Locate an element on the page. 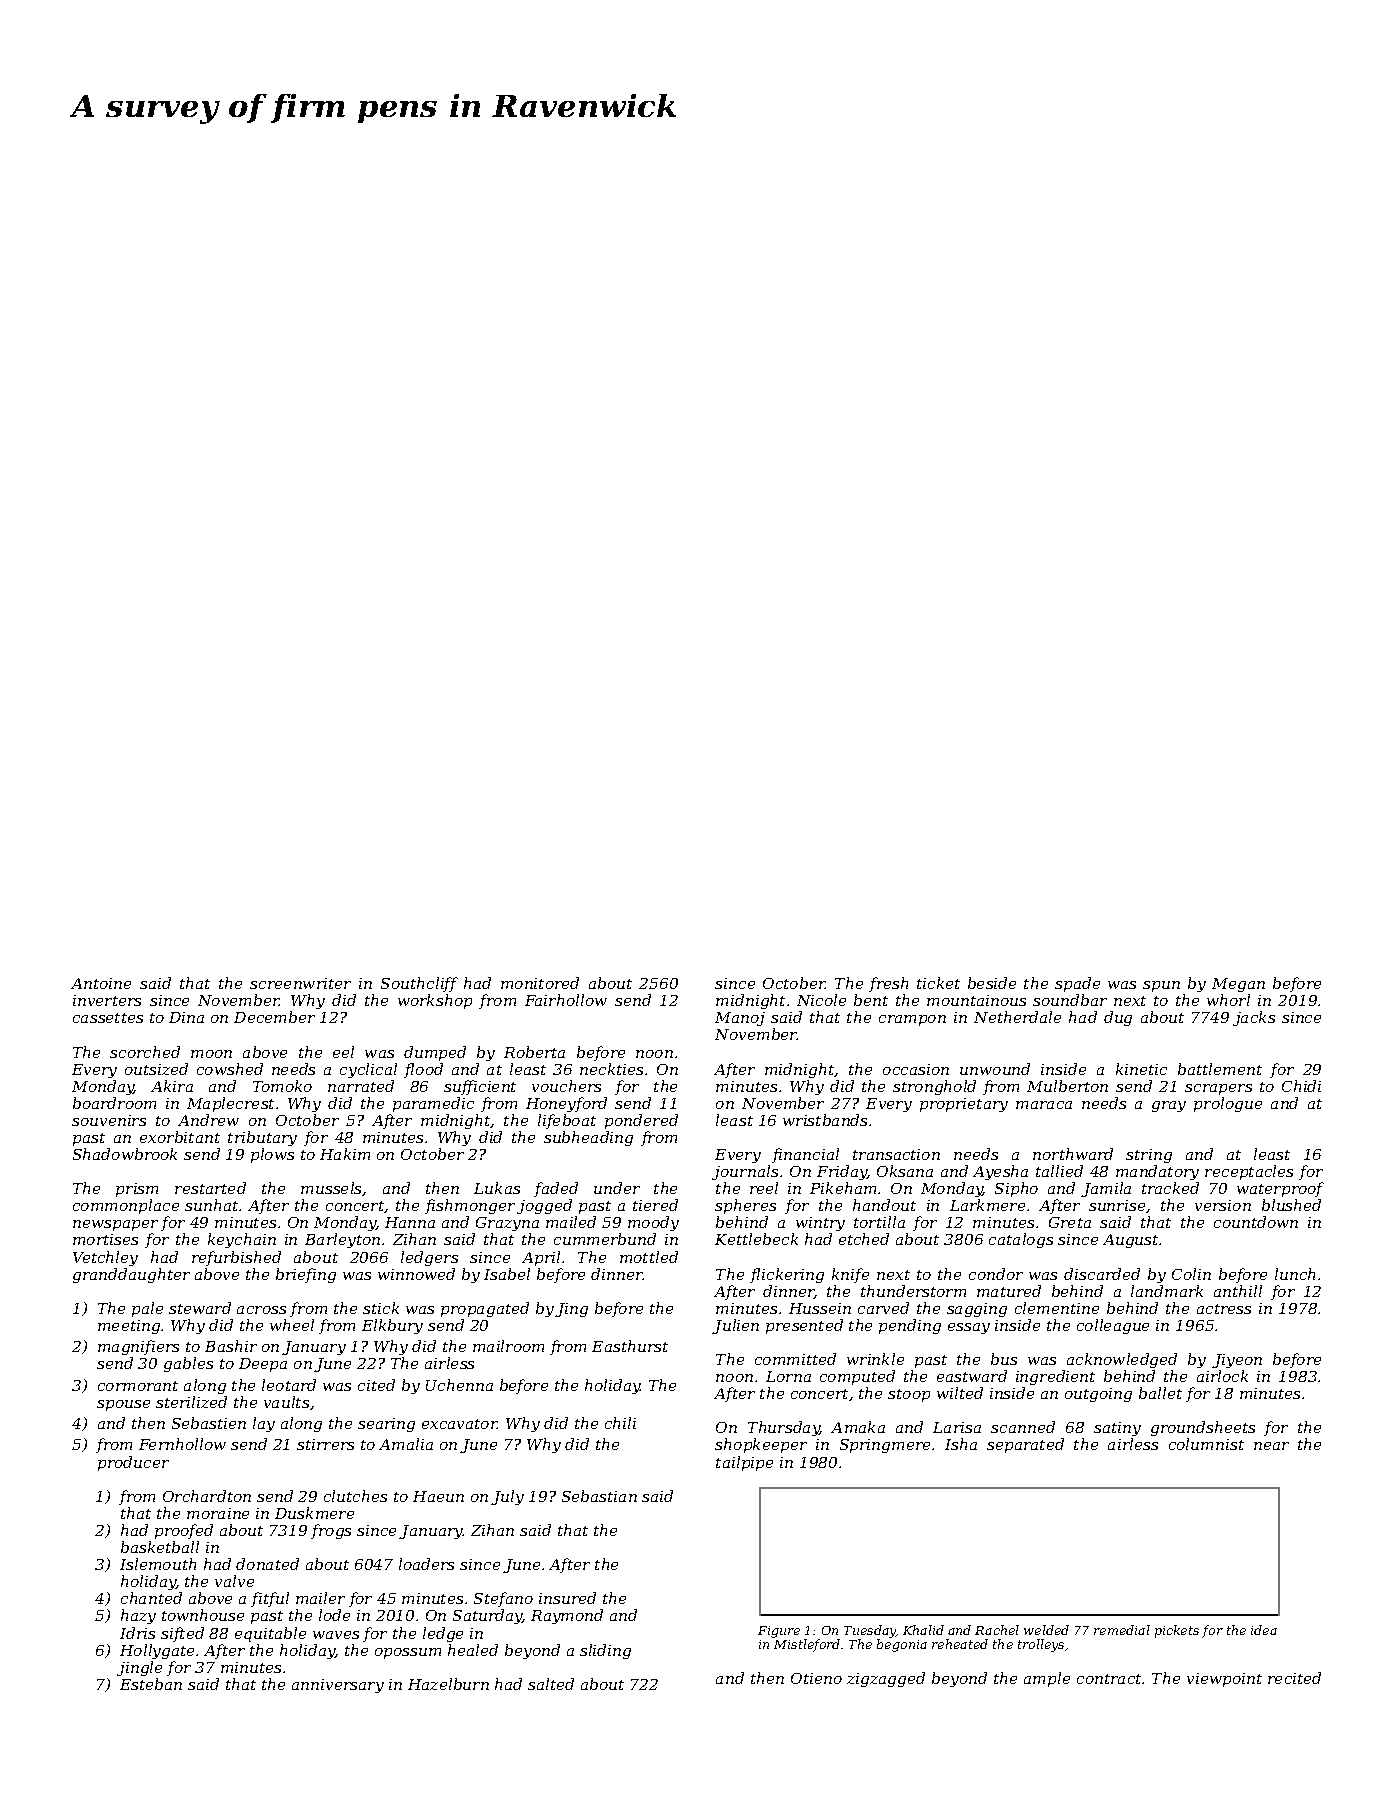 Image resolution: width=1395 pixels, height=1806 pixels. fresh is located at coordinates (888, 984).
